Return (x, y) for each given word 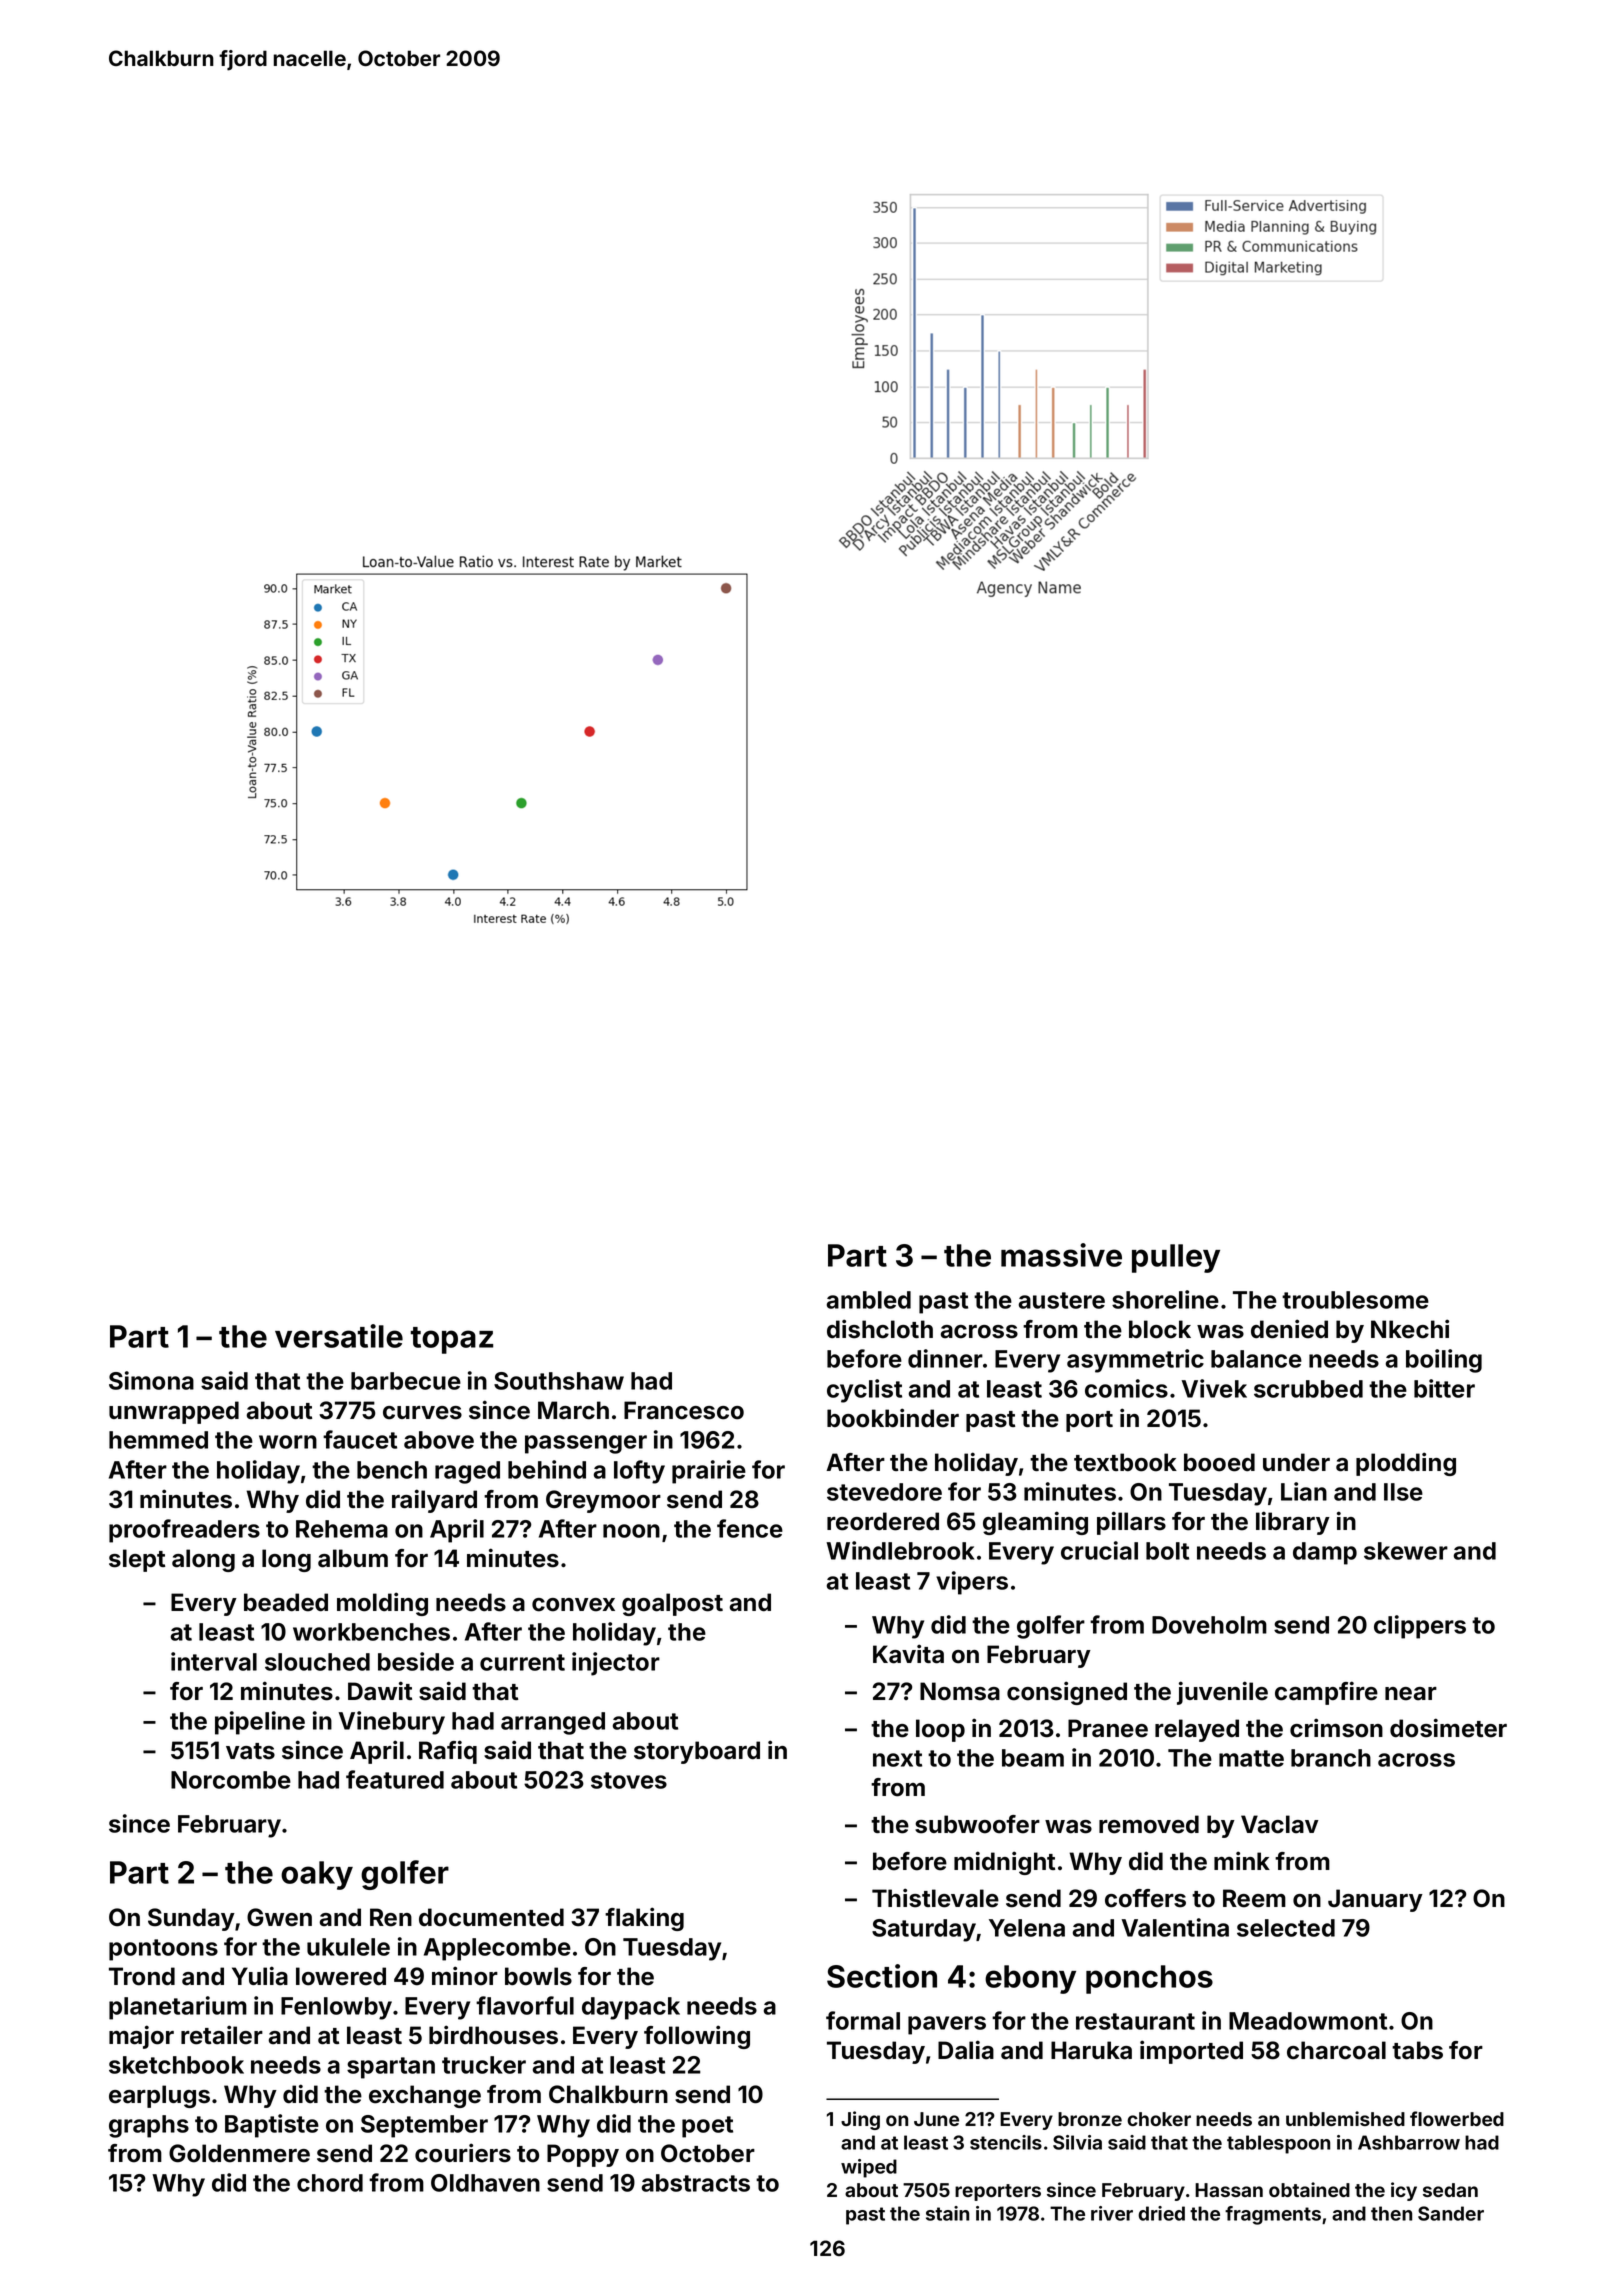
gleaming (1035, 1523)
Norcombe (231, 1780)
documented (491, 1917)
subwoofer (977, 1824)
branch (1331, 1758)
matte (1251, 1758)
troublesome (1355, 1300)
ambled (869, 1300)
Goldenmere (239, 2153)
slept (137, 1560)
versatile (339, 1336)
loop (940, 1730)
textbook (1125, 1462)
